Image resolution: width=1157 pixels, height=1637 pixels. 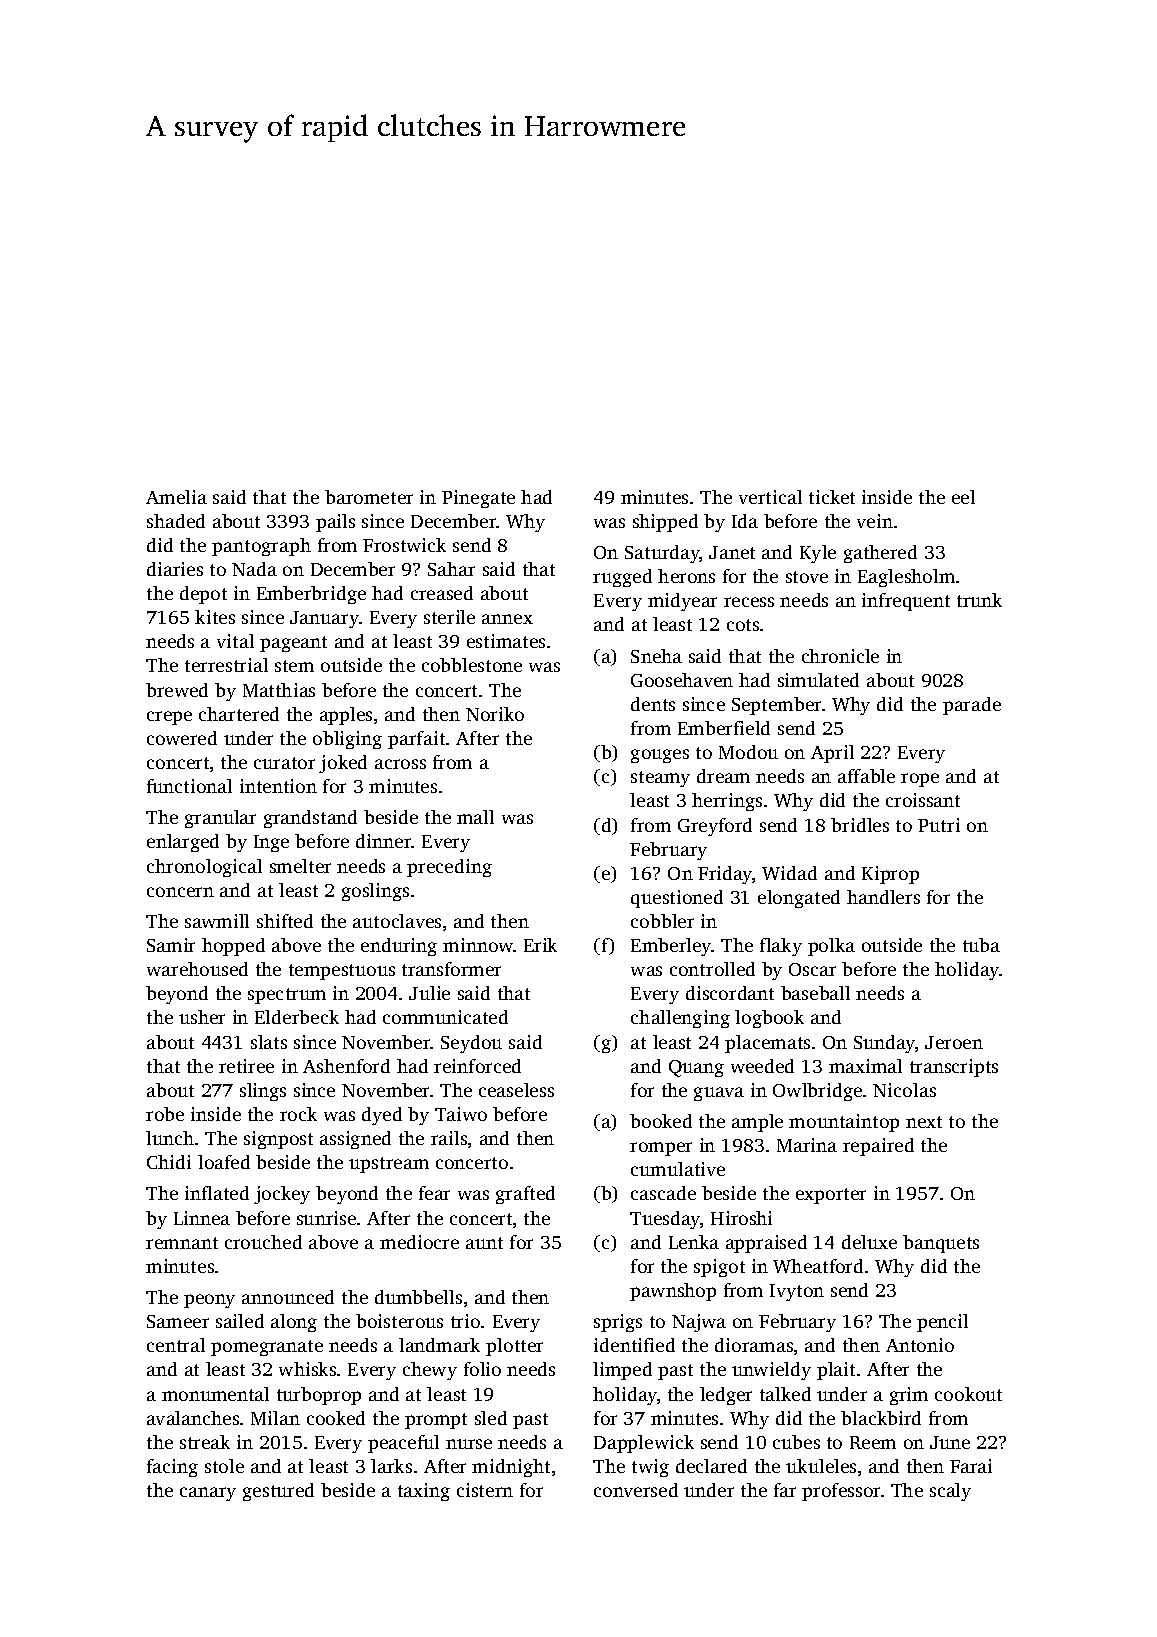 I want to click on Nicolas, so click(x=904, y=1090).
